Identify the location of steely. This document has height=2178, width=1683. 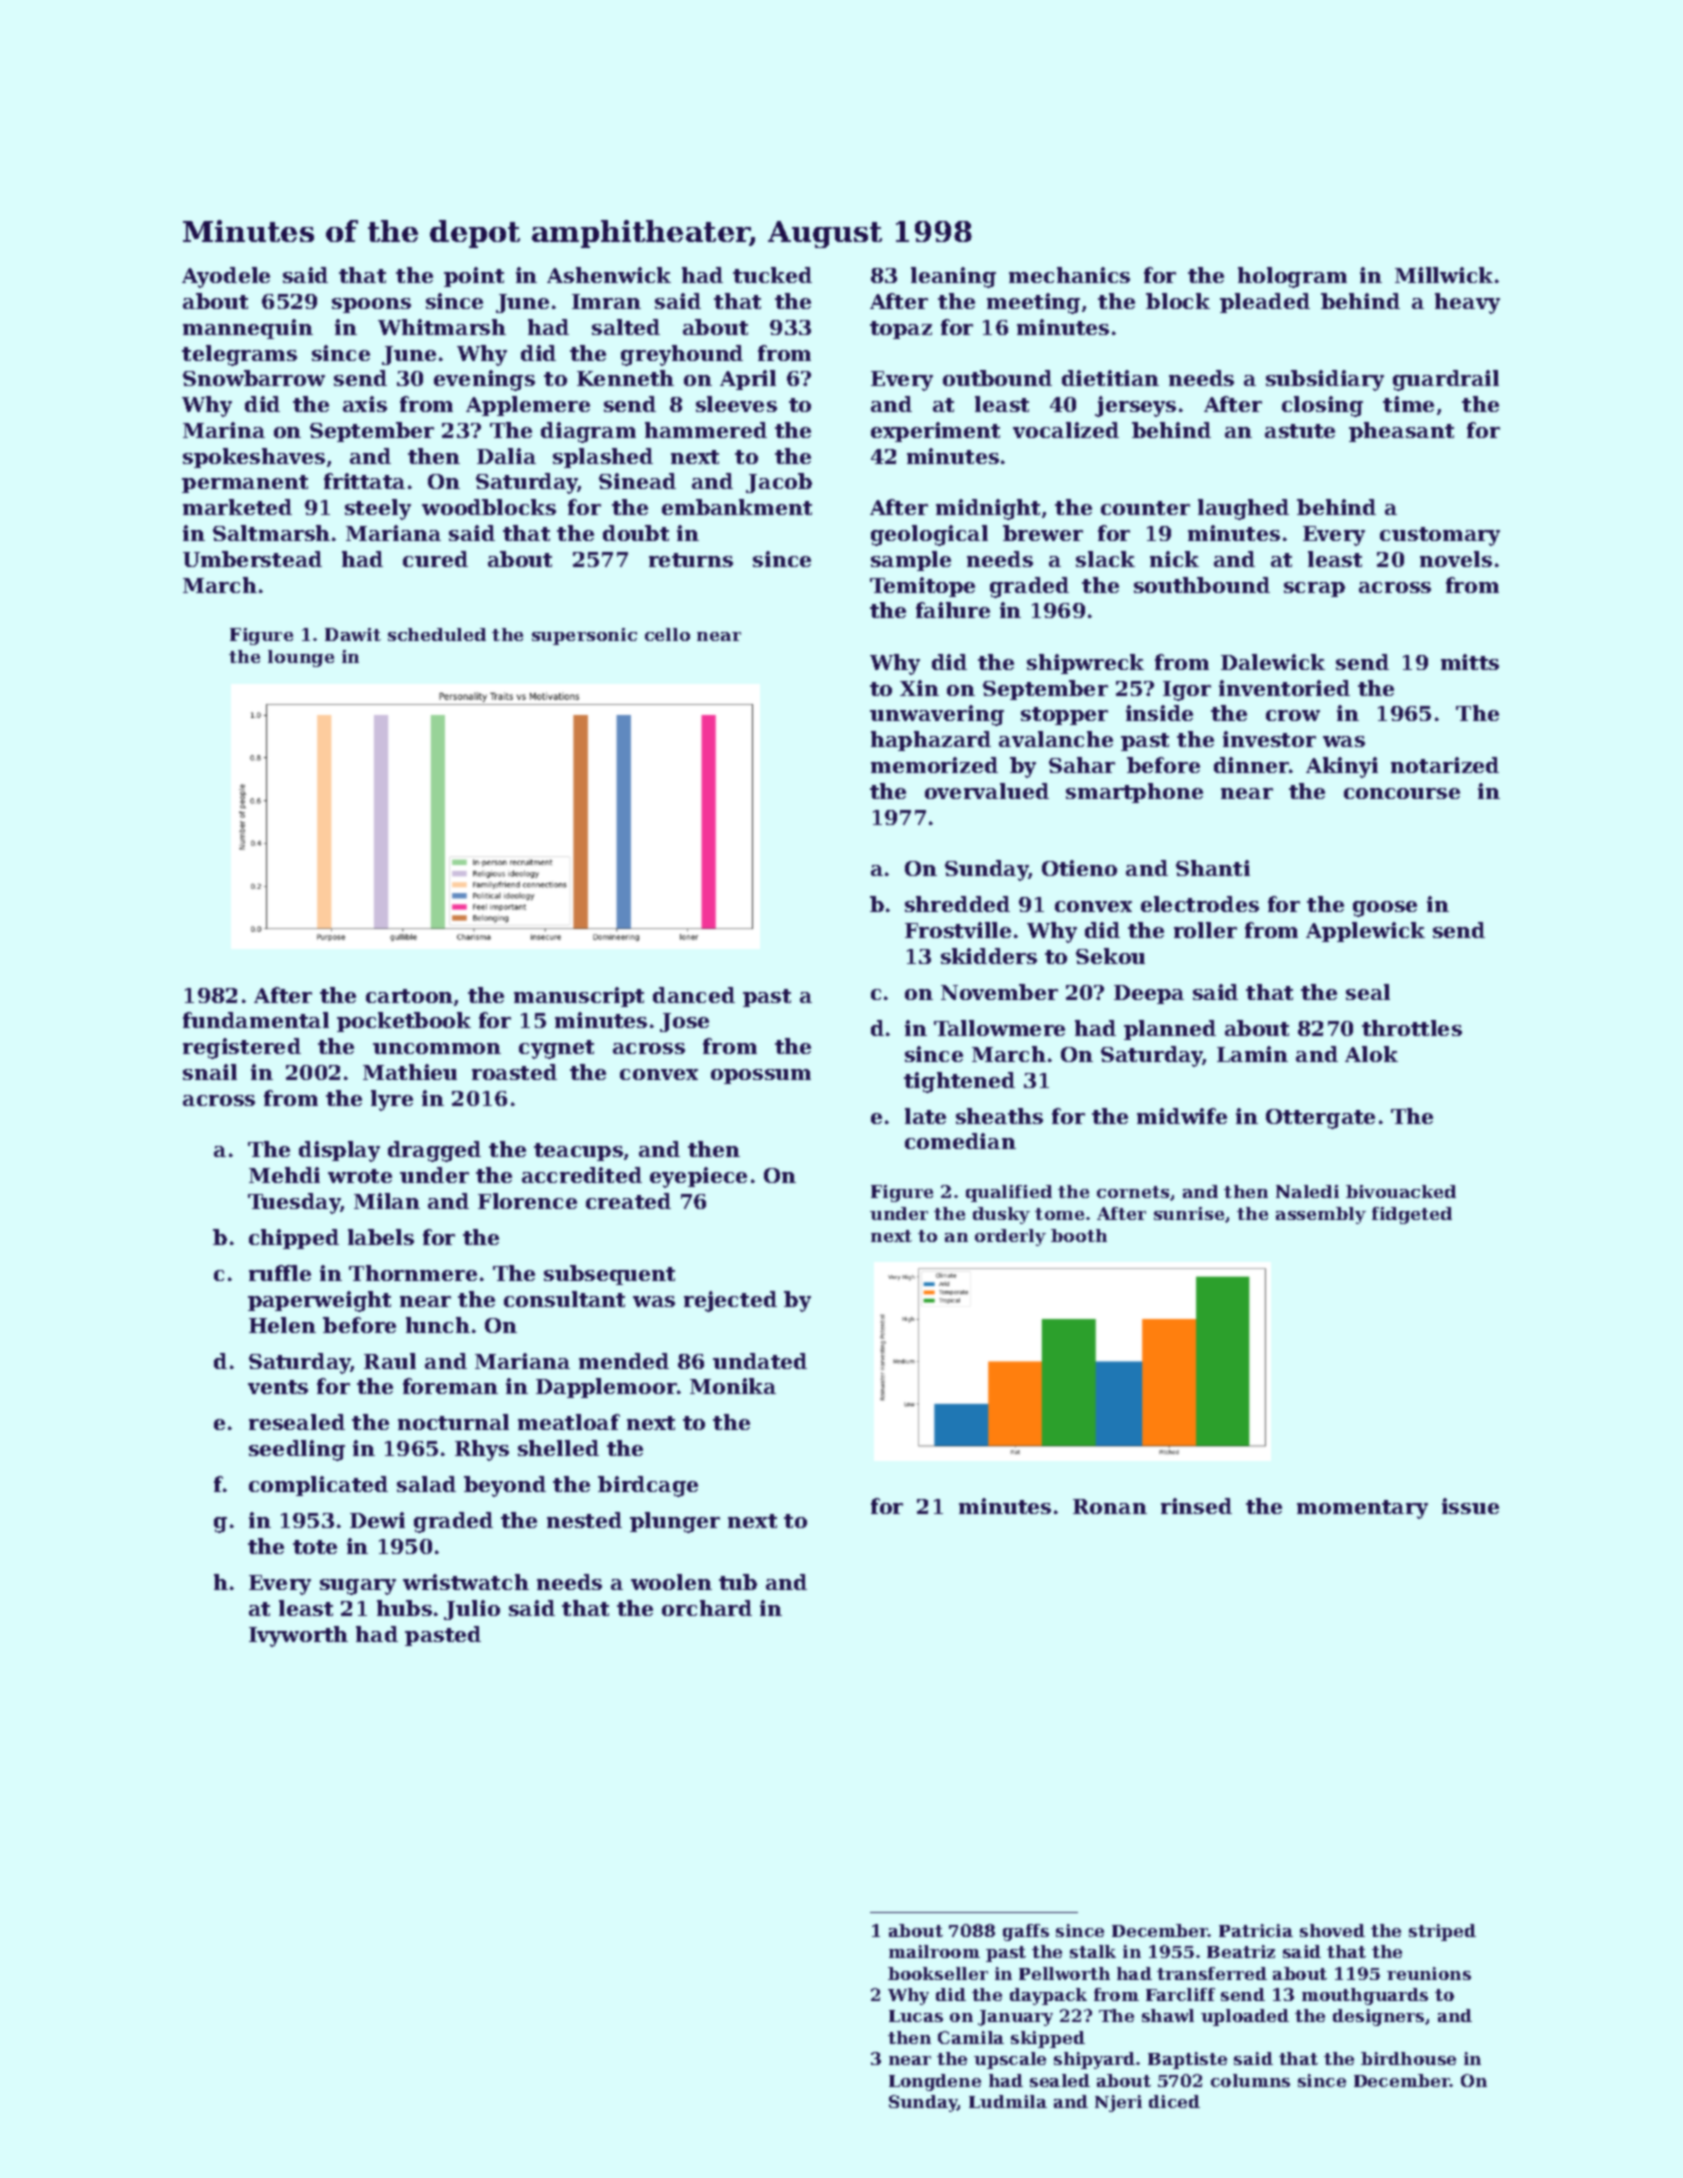
(378, 509).
